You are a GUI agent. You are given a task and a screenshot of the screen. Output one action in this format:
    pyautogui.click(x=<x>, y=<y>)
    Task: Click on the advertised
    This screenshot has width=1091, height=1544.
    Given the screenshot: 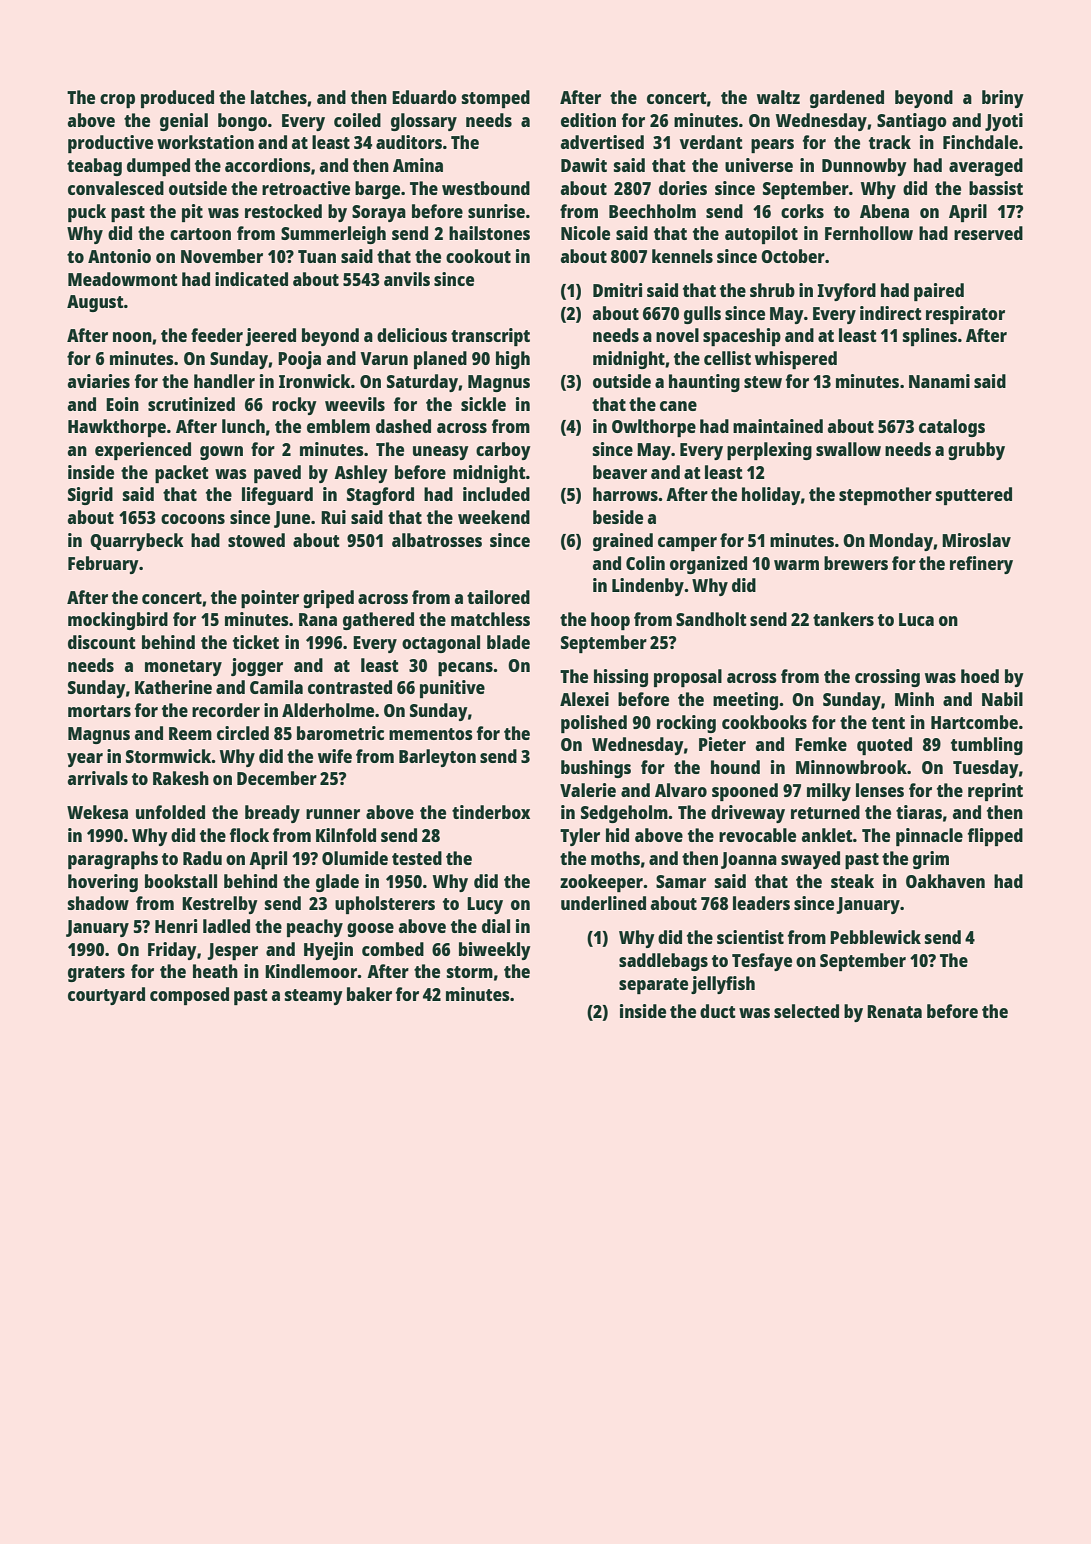 What is the action you would take?
    pyautogui.click(x=602, y=142)
